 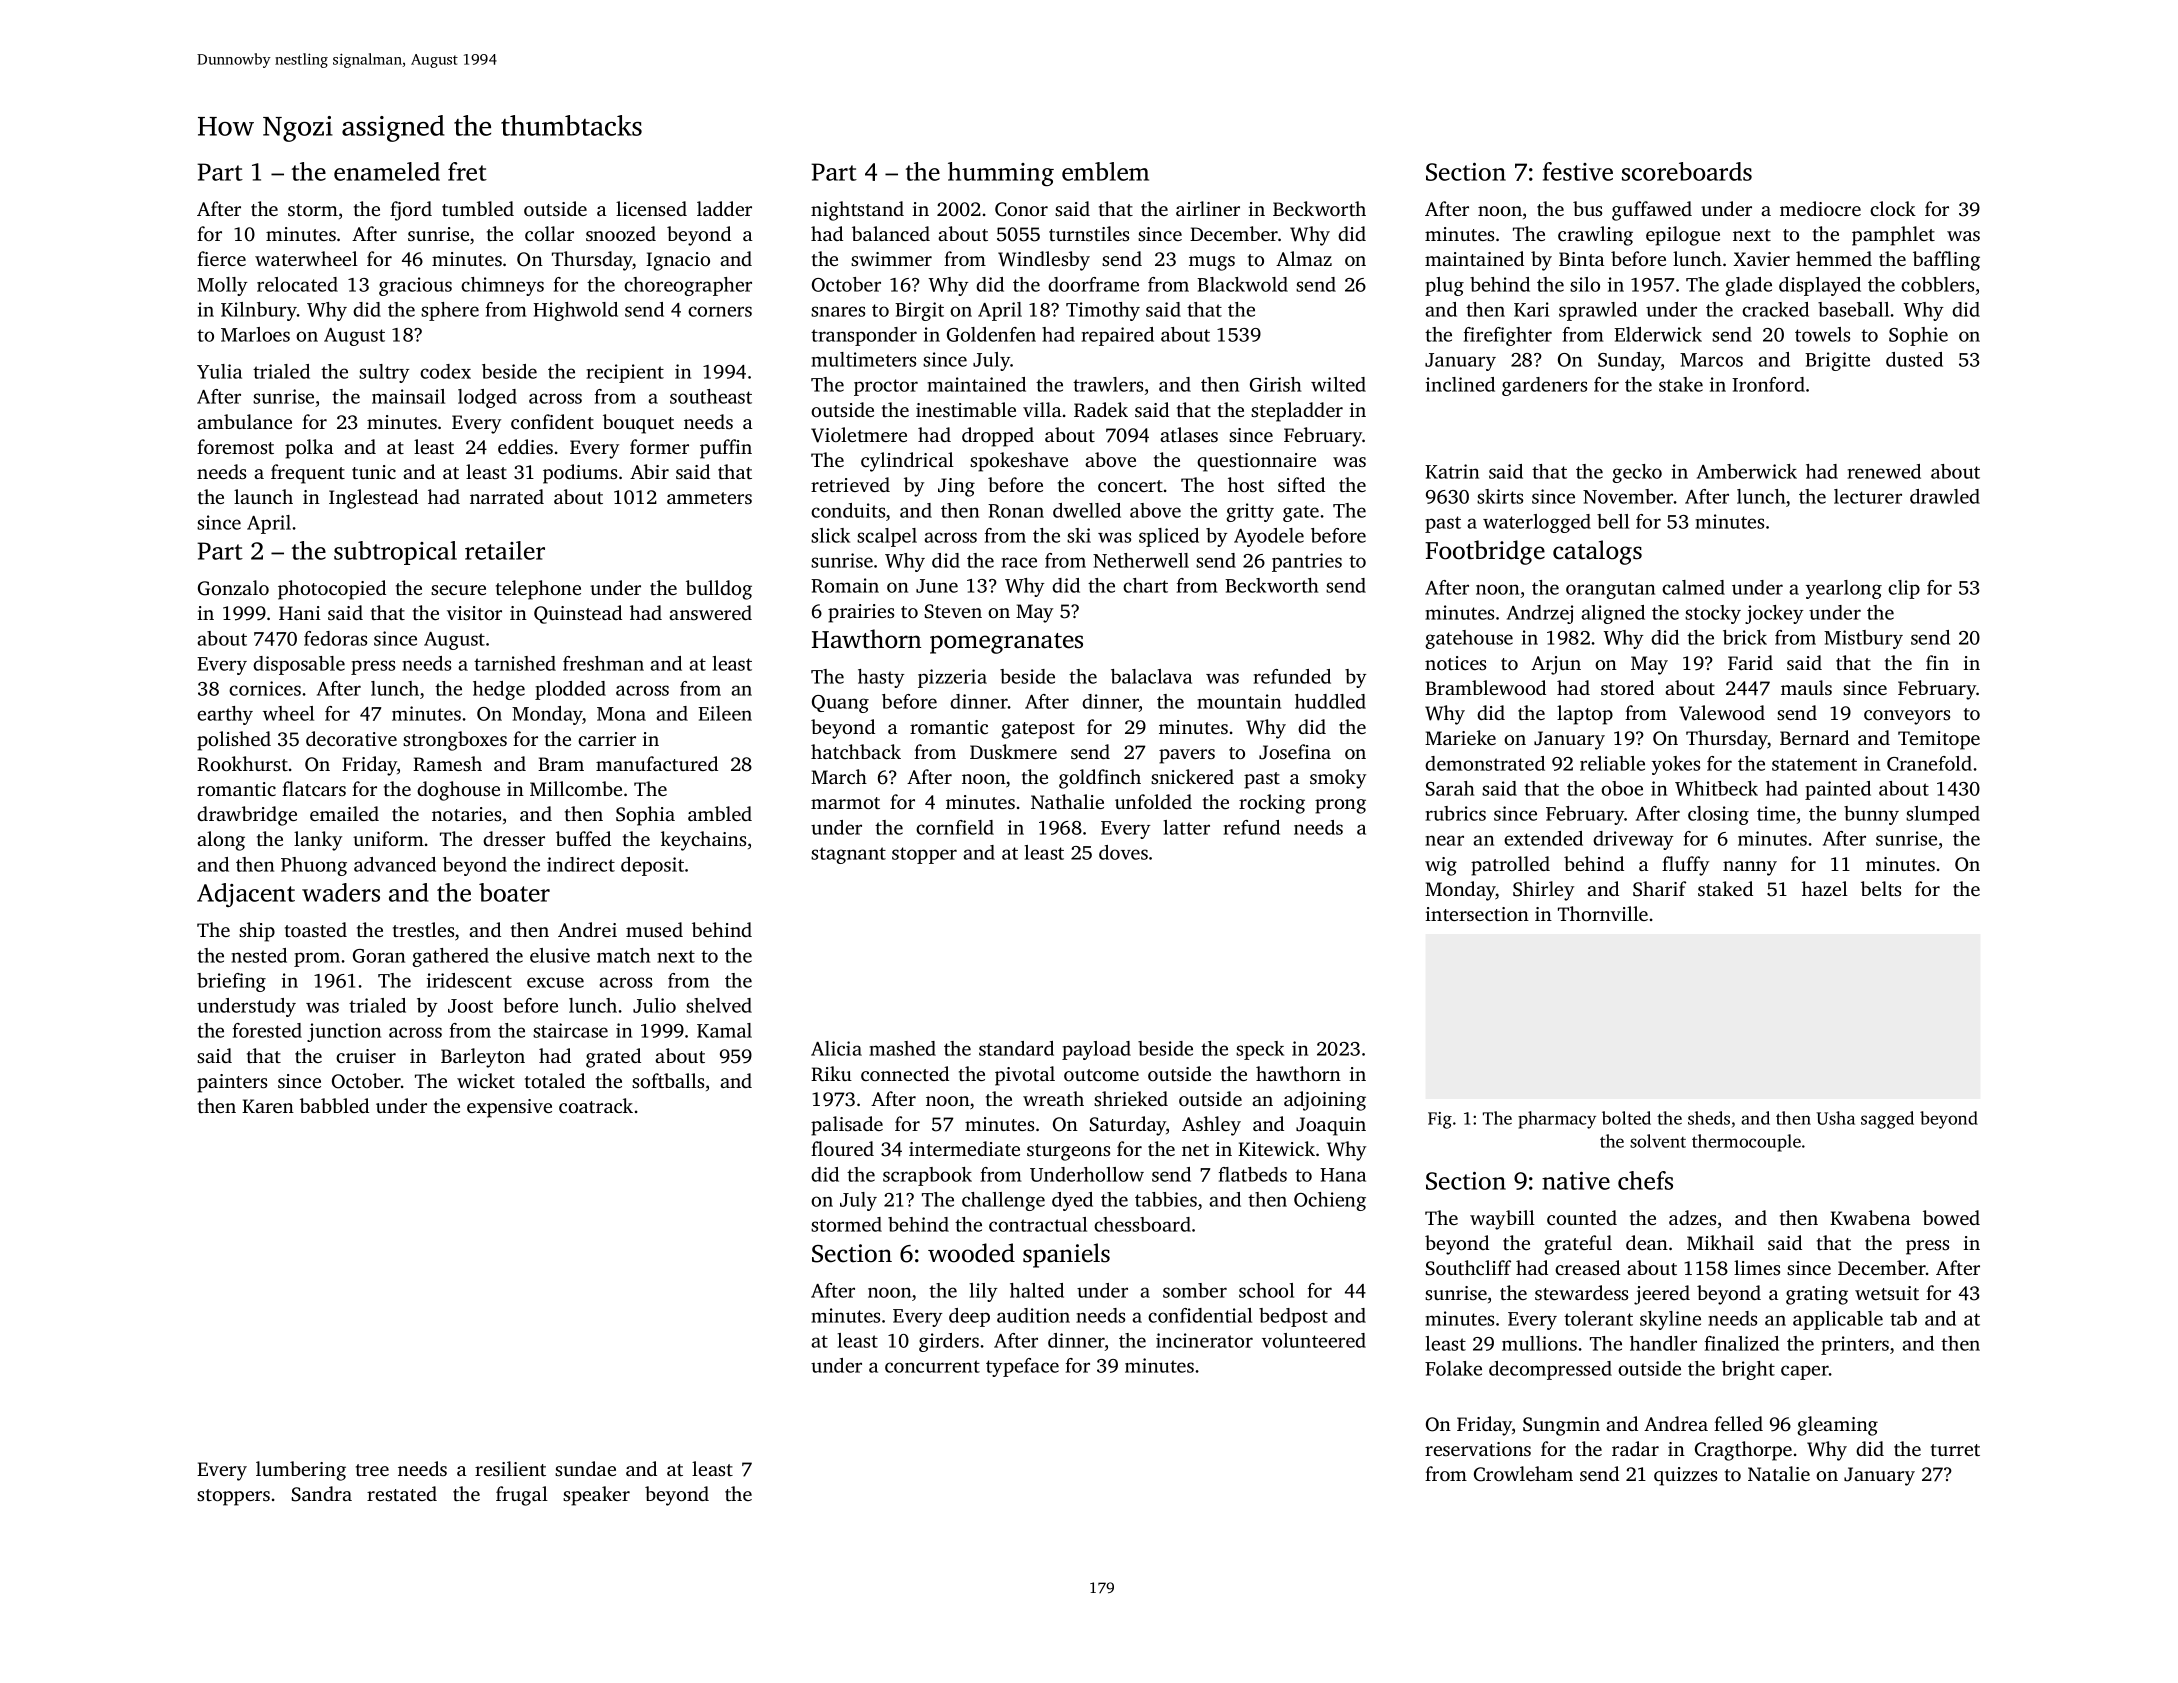 I want to click on Phuong, so click(x=314, y=866).
